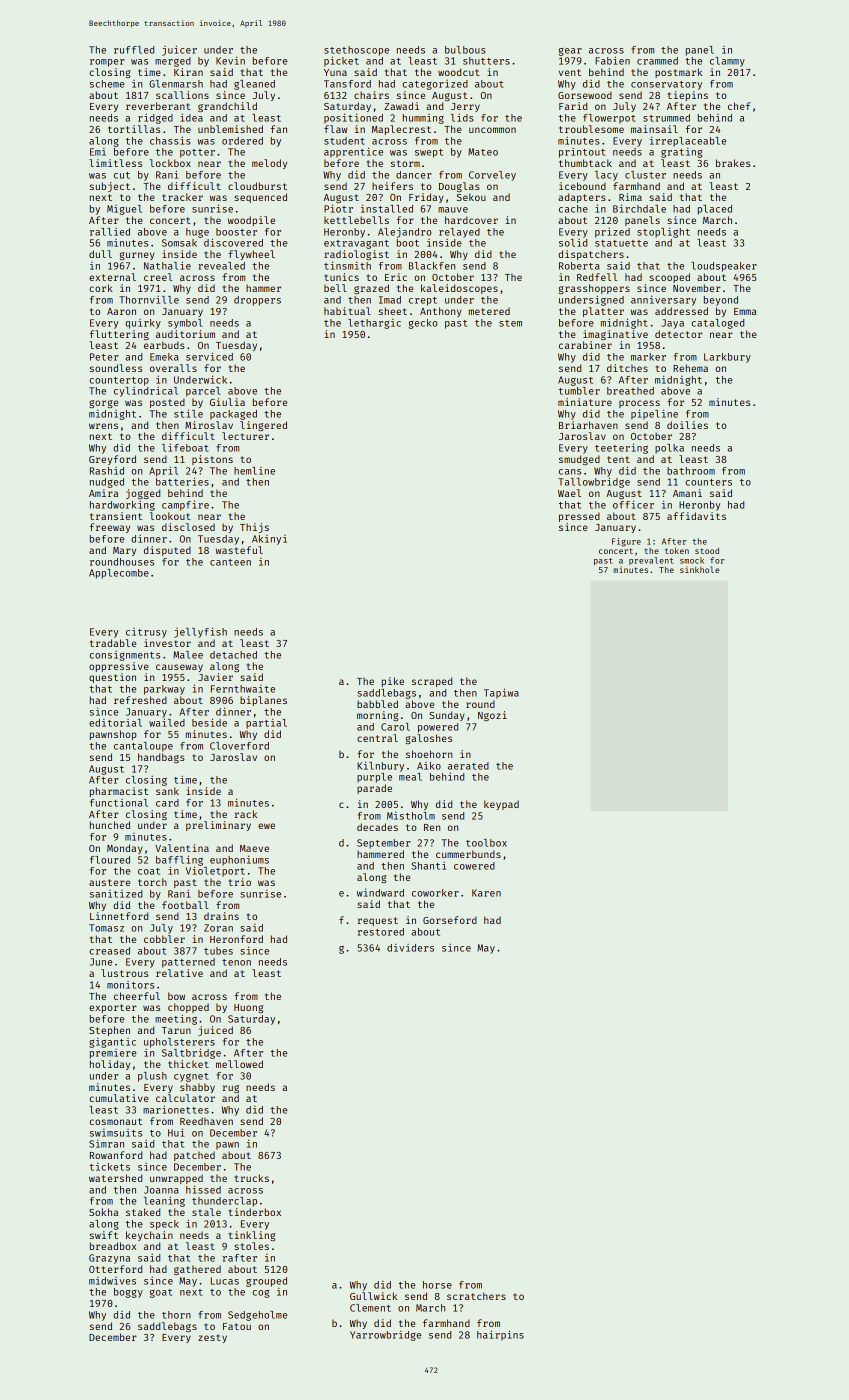 The height and width of the document is (1400, 849). Describe the element at coordinates (476, 1296) in the document. I see `scratchers` at that location.
